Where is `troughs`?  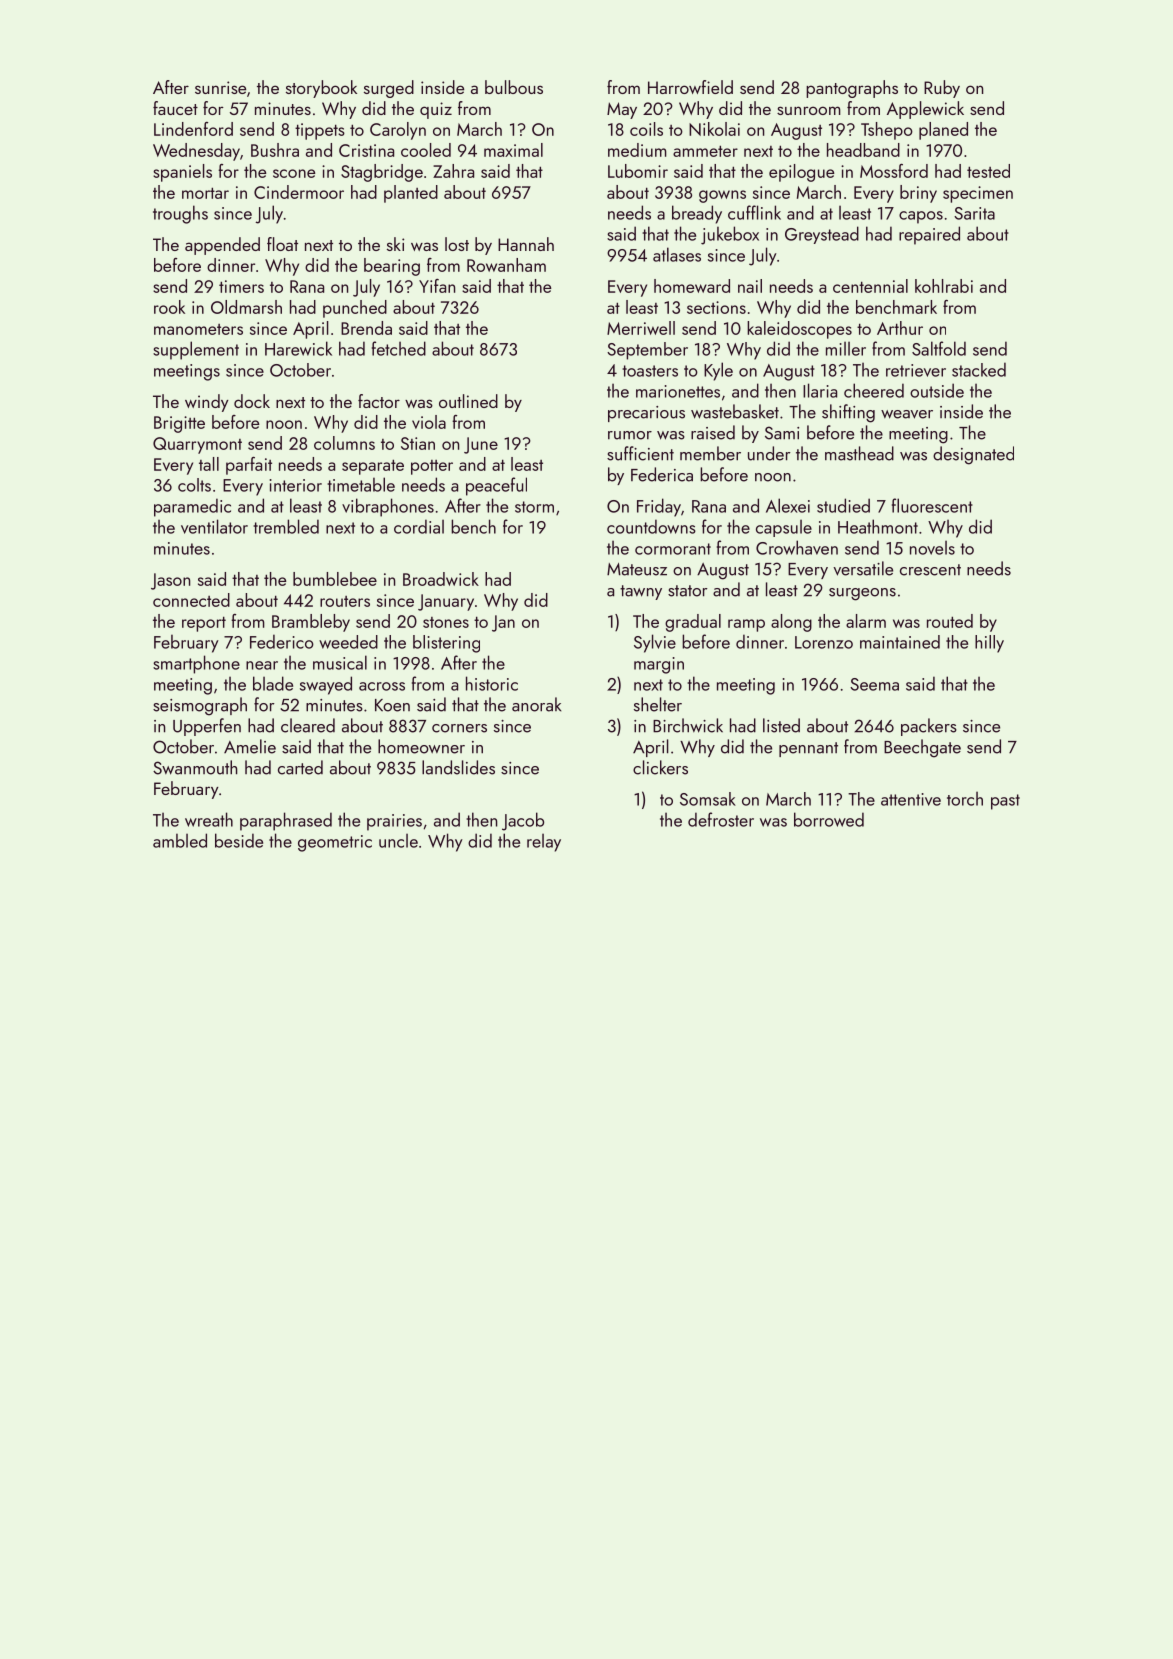 troughs is located at coordinates (180, 214).
